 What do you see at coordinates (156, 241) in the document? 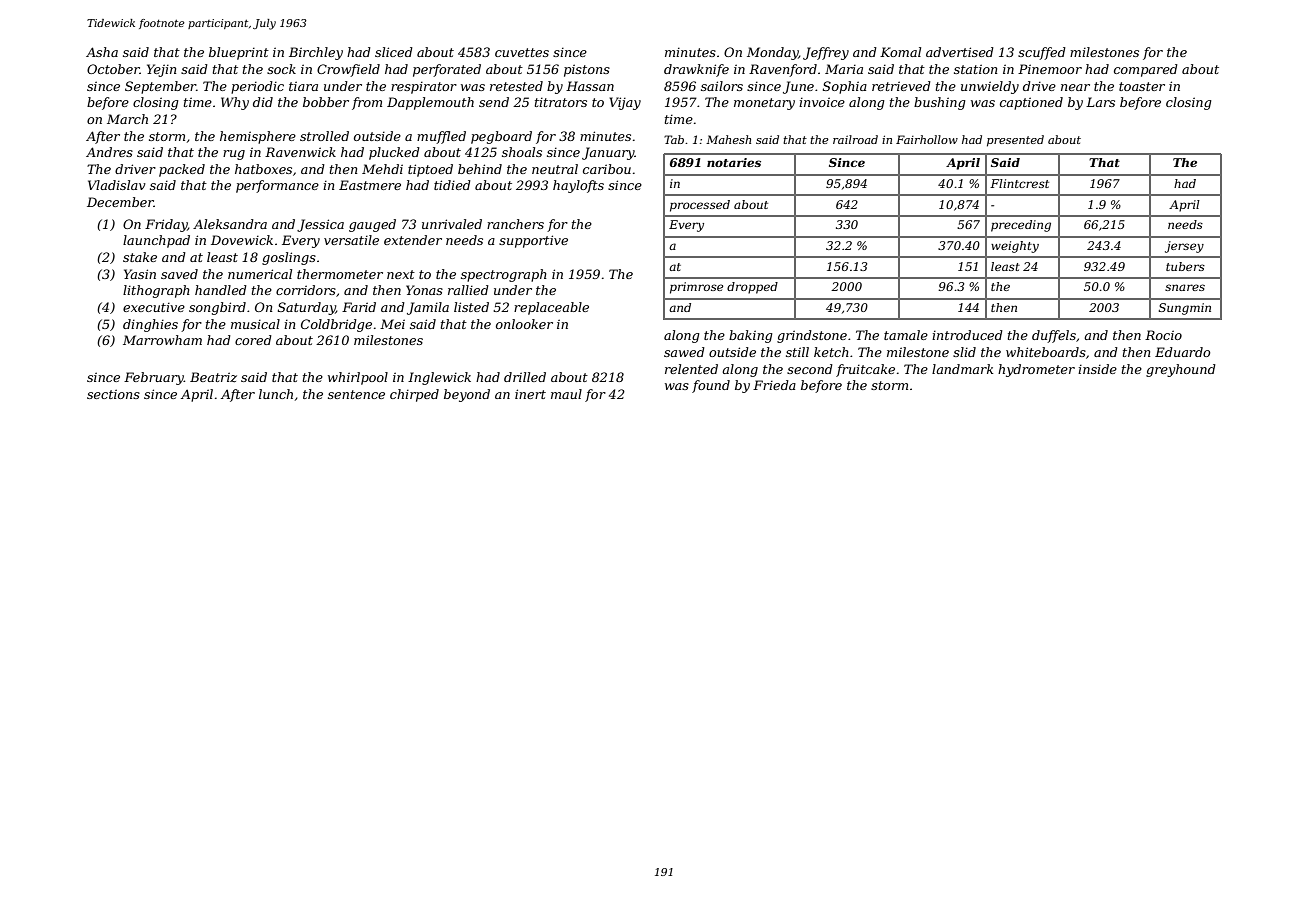
I see `launchpad` at bounding box center [156, 241].
